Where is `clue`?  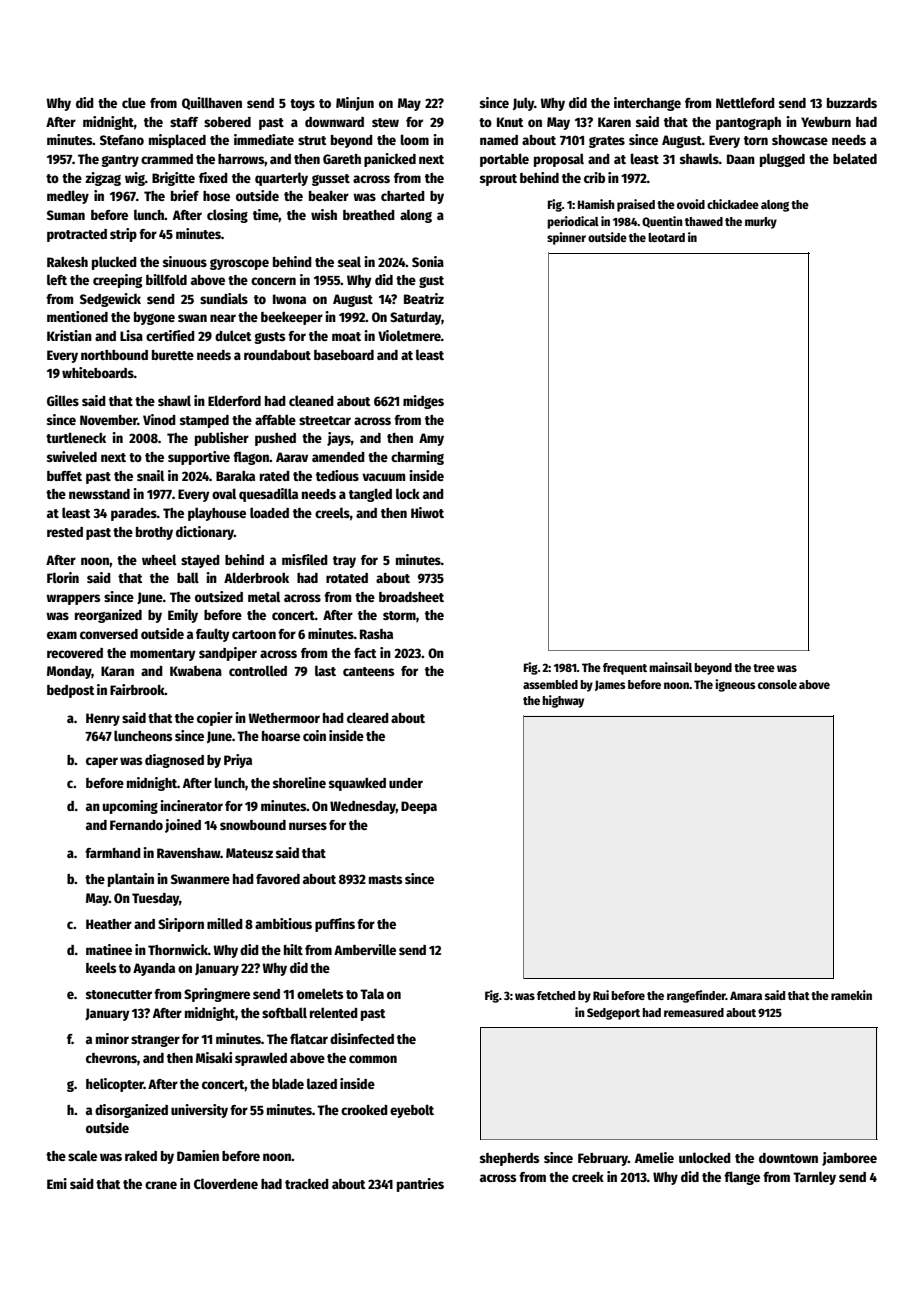 clue is located at coordinates (134, 102).
